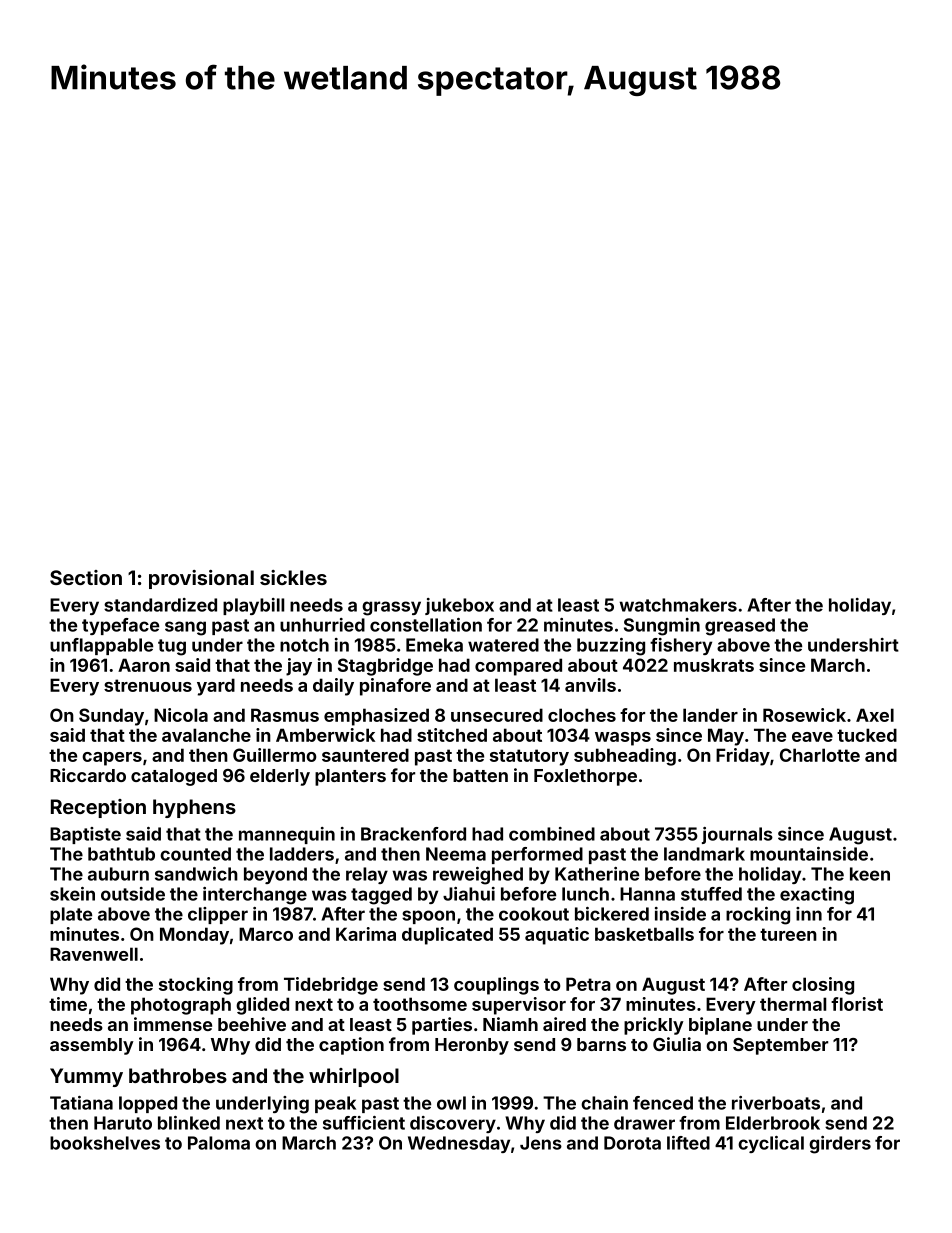  What do you see at coordinates (105, 1143) in the screenshot?
I see `bookshelves` at bounding box center [105, 1143].
